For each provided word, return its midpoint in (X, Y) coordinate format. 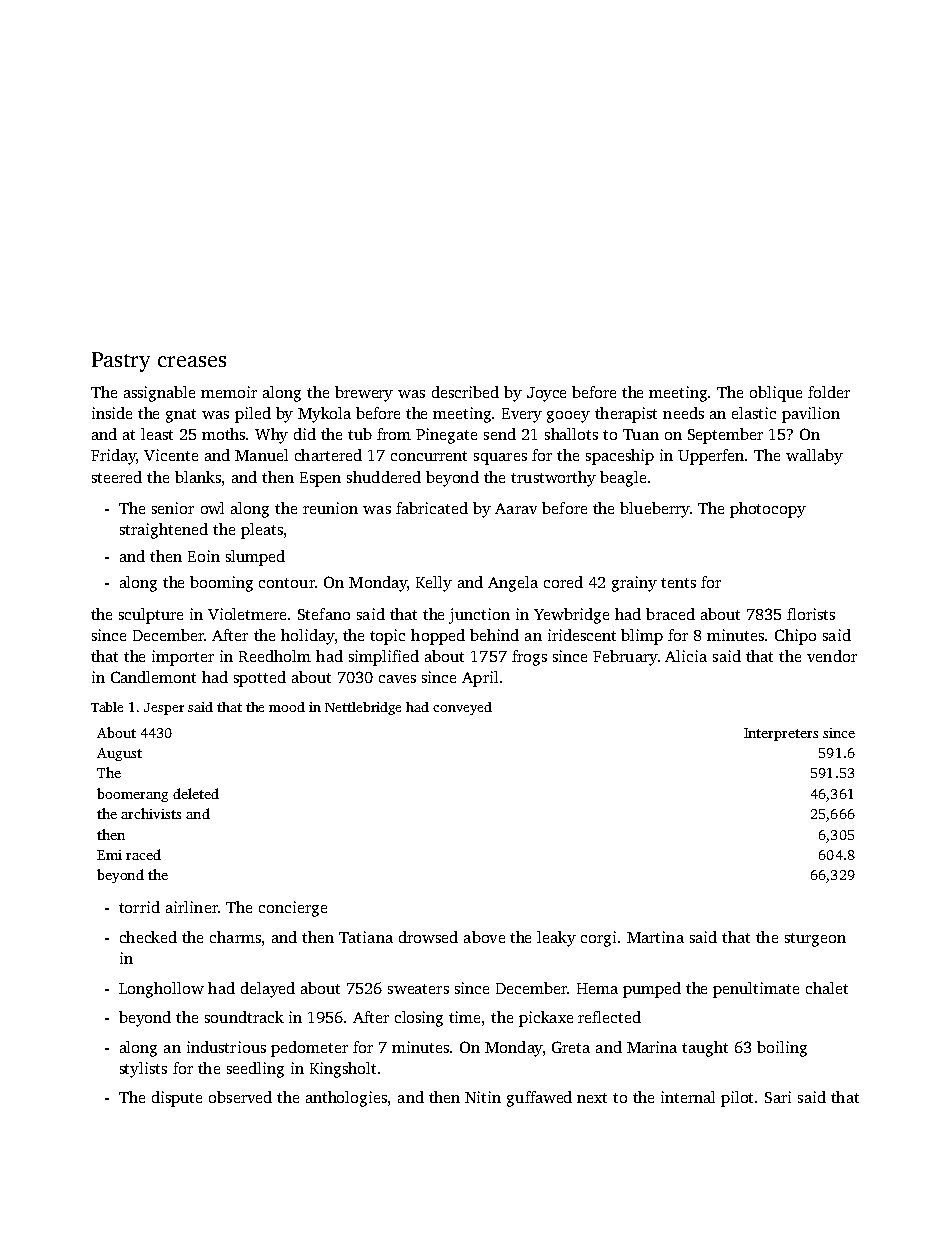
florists (811, 614)
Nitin (483, 1097)
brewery (364, 394)
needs (683, 413)
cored (563, 582)
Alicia (686, 656)
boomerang (132, 795)
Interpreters (781, 734)
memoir (229, 392)
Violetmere (247, 614)
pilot (737, 1099)
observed (240, 1097)
